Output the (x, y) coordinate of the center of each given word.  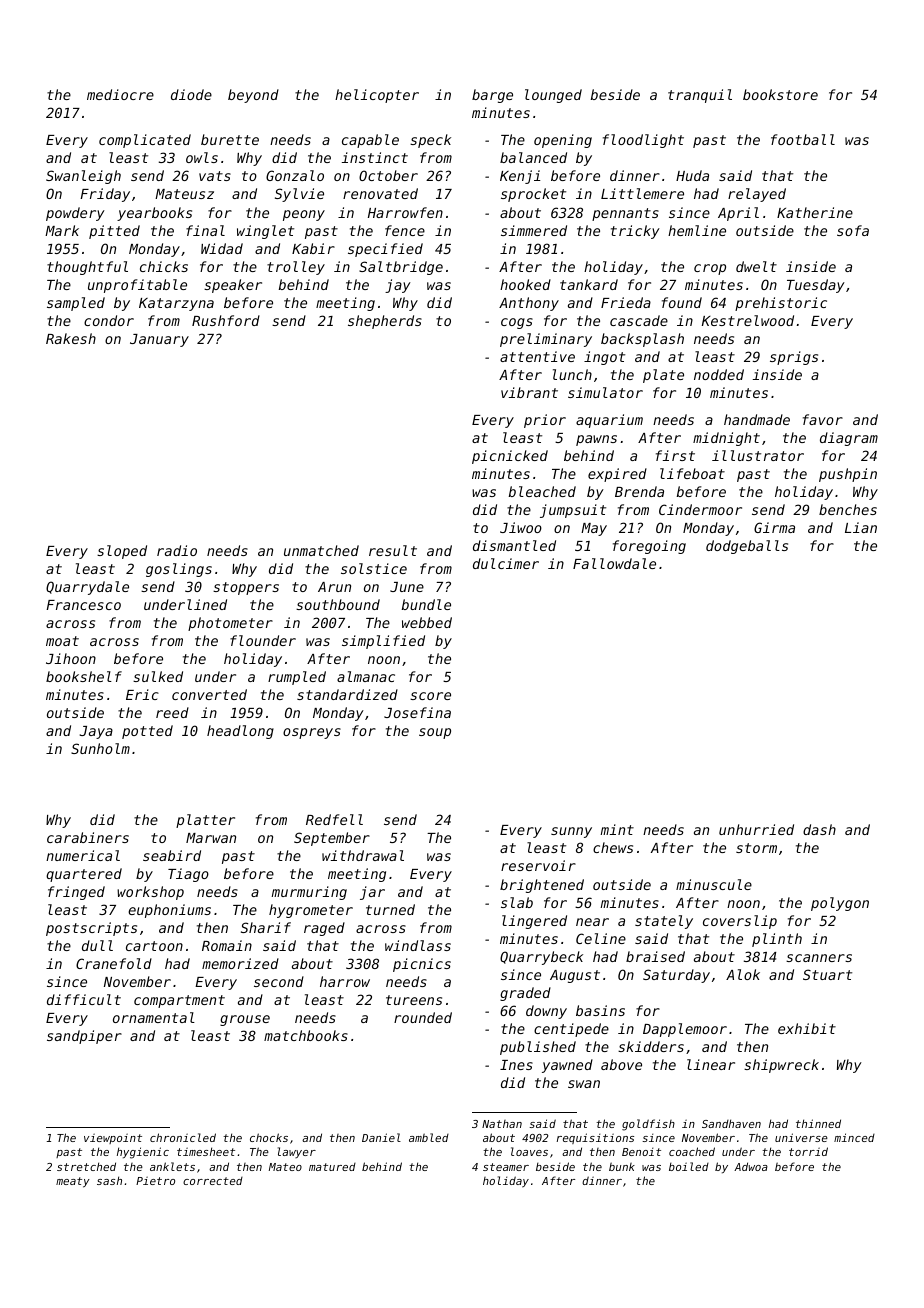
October (388, 175)
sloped (122, 552)
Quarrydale (87, 588)
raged (324, 929)
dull (97, 945)
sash (109, 1180)
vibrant (529, 392)
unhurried (756, 829)
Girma (774, 527)
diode (191, 94)
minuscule (714, 884)
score (430, 696)
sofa (853, 230)
